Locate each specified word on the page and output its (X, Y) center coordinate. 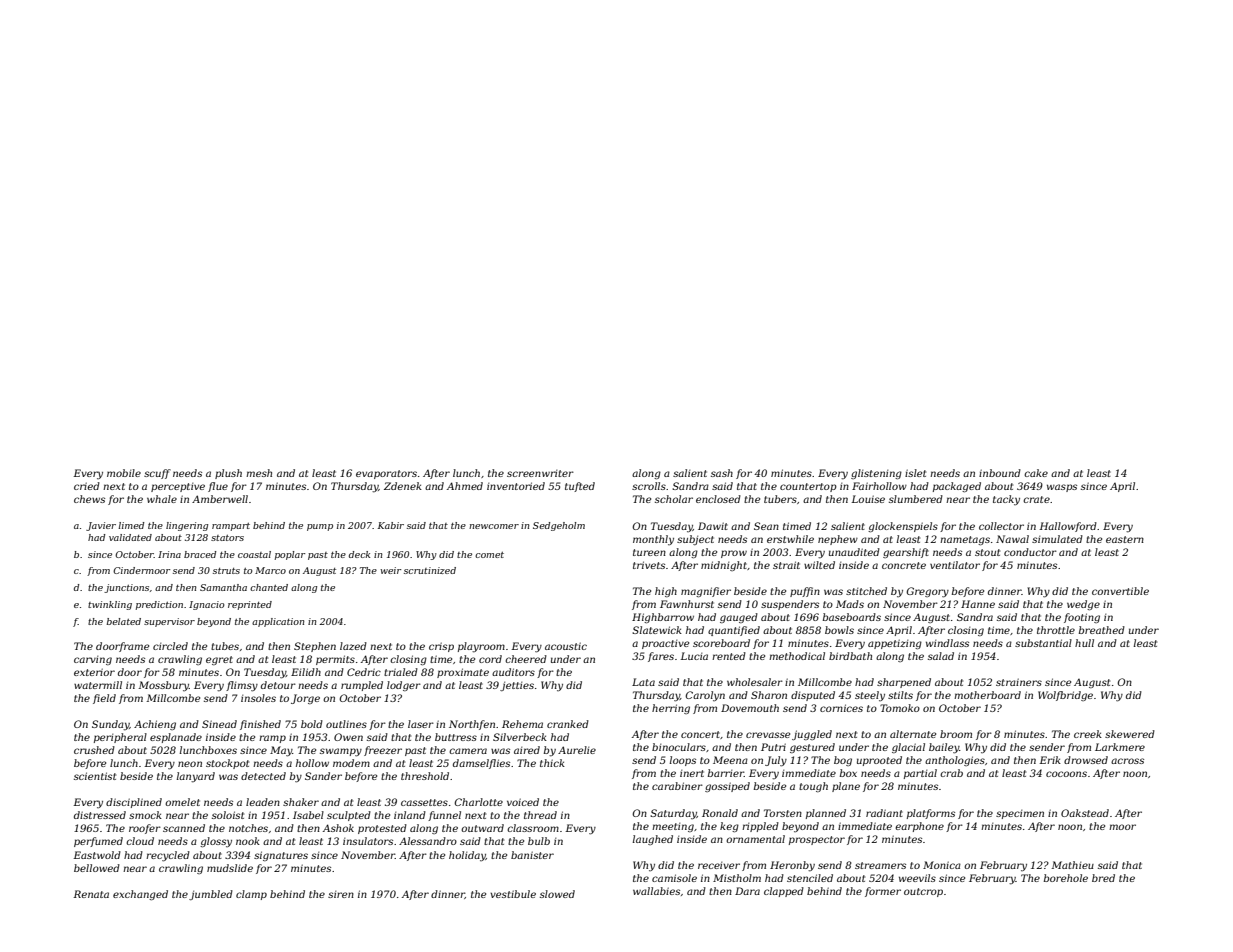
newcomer (494, 526)
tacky (1006, 500)
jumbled (211, 895)
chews (89, 499)
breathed (1102, 630)
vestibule (513, 894)
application (278, 622)
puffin (805, 592)
